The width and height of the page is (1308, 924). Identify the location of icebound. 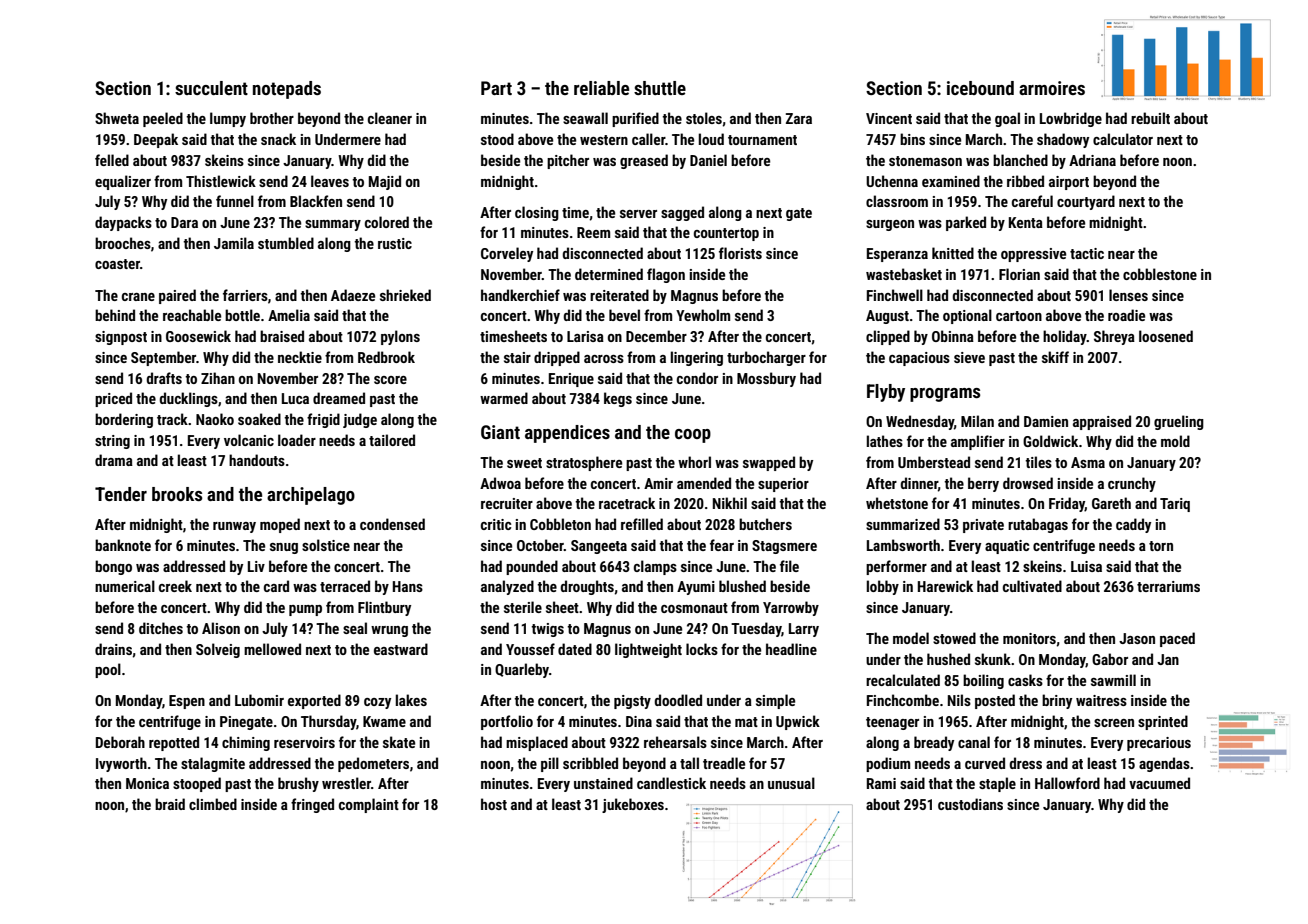
(980, 88).
